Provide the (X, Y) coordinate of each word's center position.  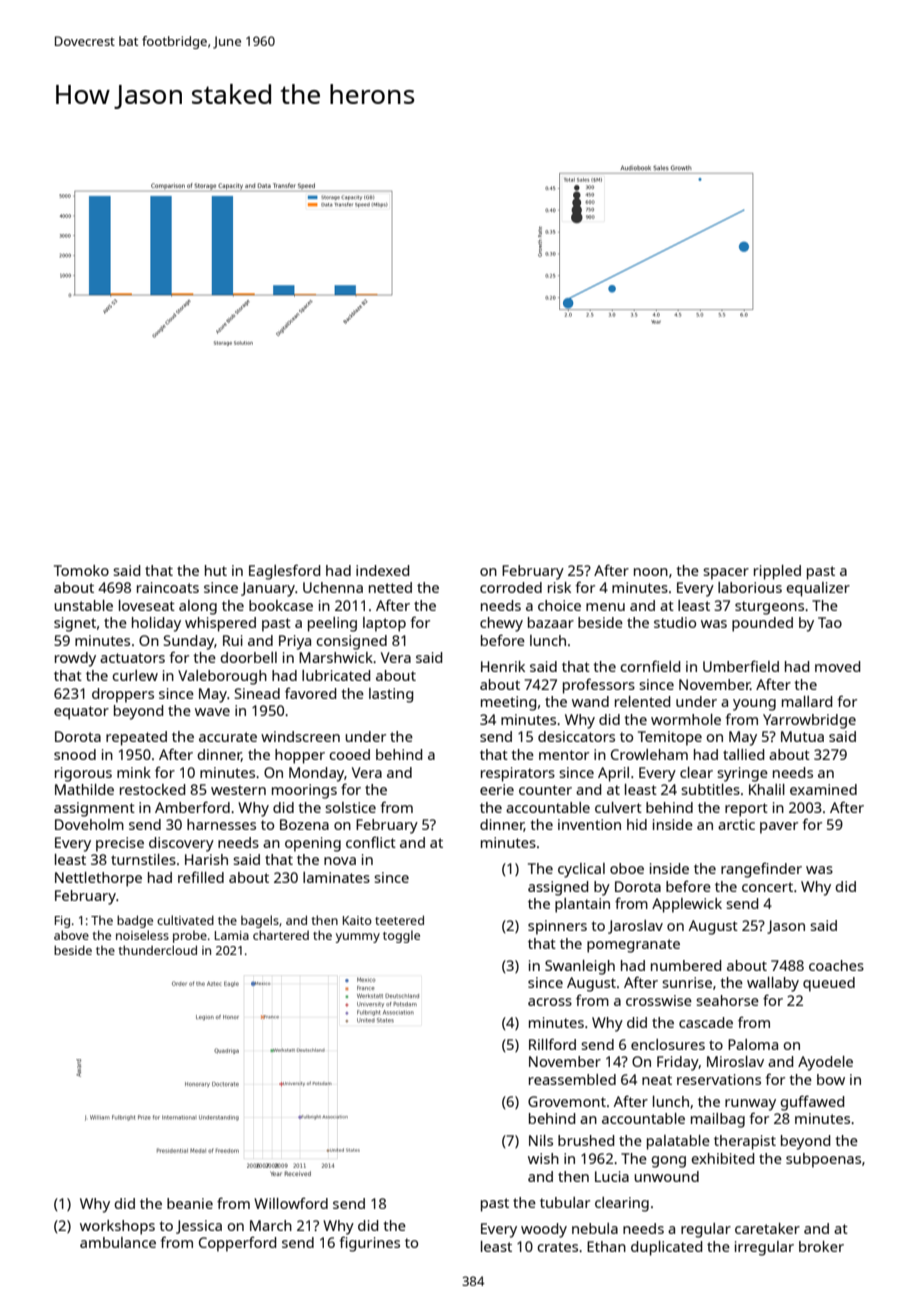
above (71, 935)
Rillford (552, 1044)
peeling (332, 624)
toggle (401, 936)
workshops (117, 1227)
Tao (830, 622)
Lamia (232, 935)
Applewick (687, 905)
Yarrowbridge (809, 721)
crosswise (659, 1000)
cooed (349, 754)
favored (310, 693)
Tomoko (81, 570)
